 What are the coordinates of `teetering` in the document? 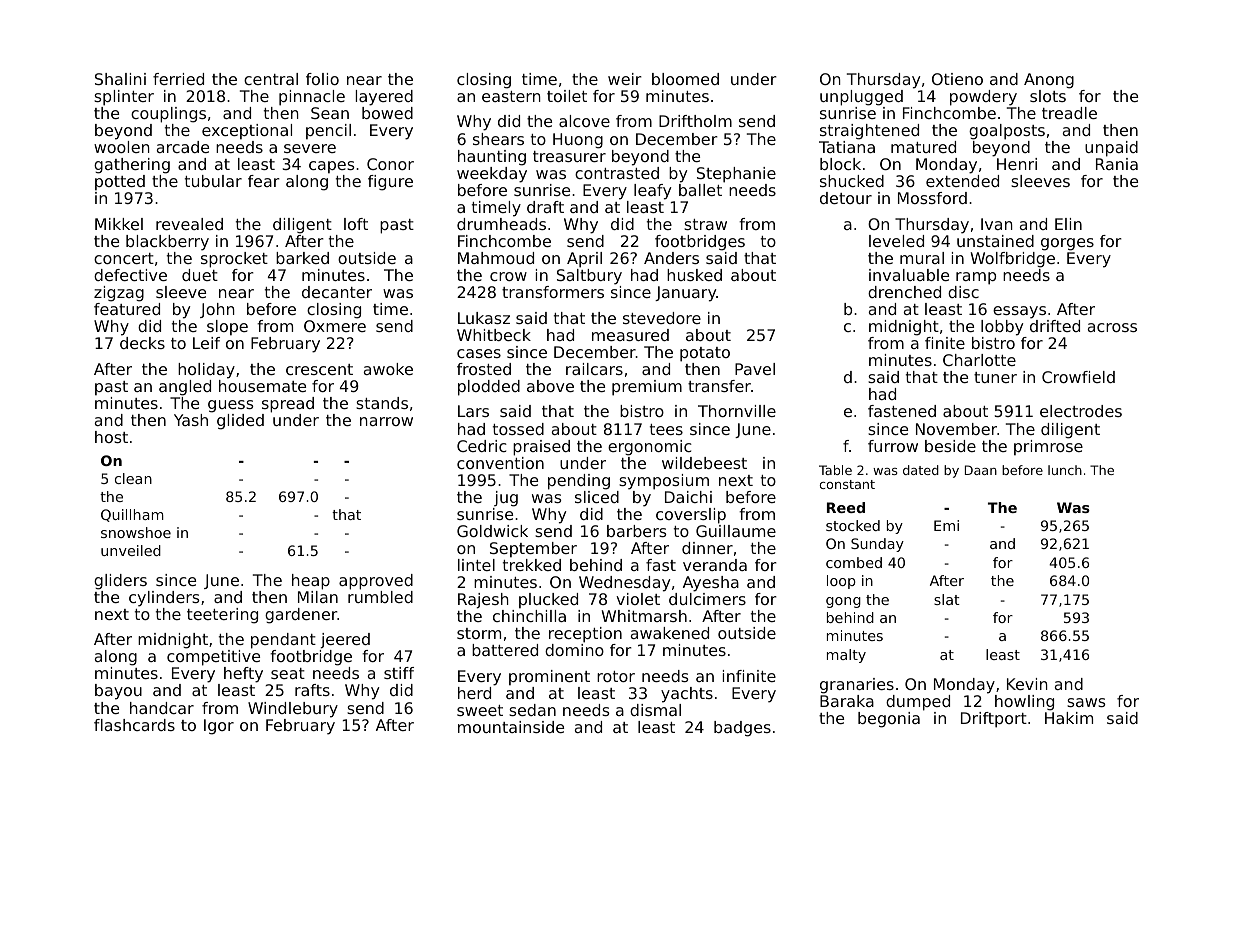 It's located at (222, 616).
